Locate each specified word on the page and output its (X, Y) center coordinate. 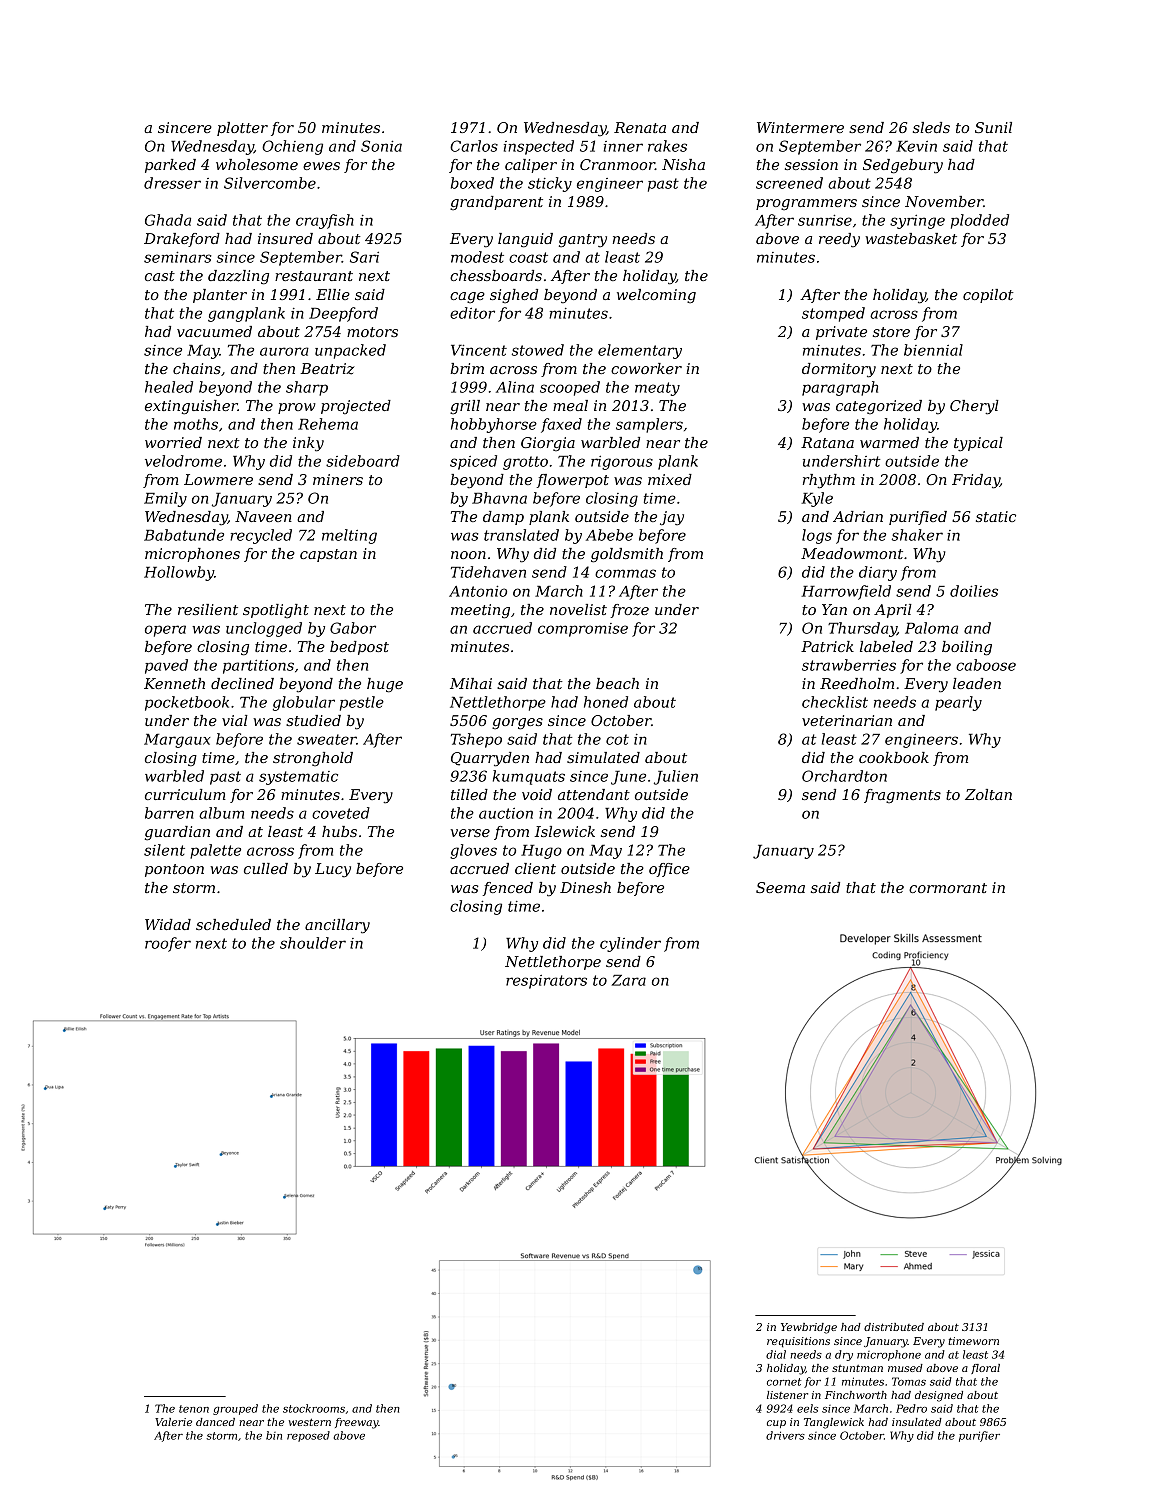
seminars (178, 257)
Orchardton (844, 776)
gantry (583, 241)
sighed (514, 296)
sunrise (825, 220)
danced (215, 1422)
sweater (327, 739)
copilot (988, 296)
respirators (546, 982)
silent (164, 850)
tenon (194, 1409)
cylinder (630, 944)
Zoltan (988, 794)
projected (356, 407)
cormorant (948, 888)
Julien (676, 777)
